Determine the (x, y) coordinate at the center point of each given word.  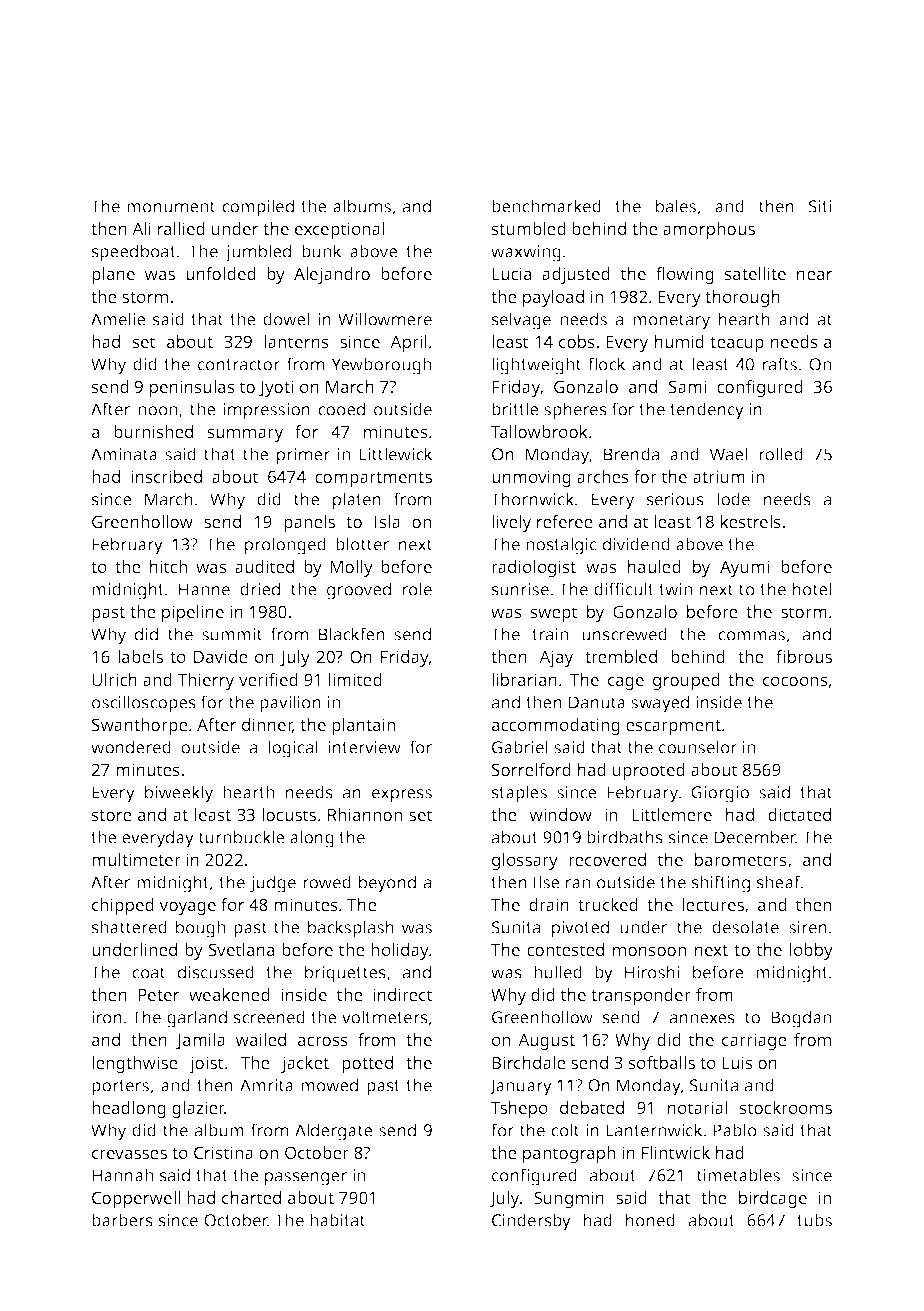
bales (676, 206)
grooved (359, 591)
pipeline (193, 613)
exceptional (340, 230)
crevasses (129, 1154)
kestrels (751, 521)
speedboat (134, 253)
